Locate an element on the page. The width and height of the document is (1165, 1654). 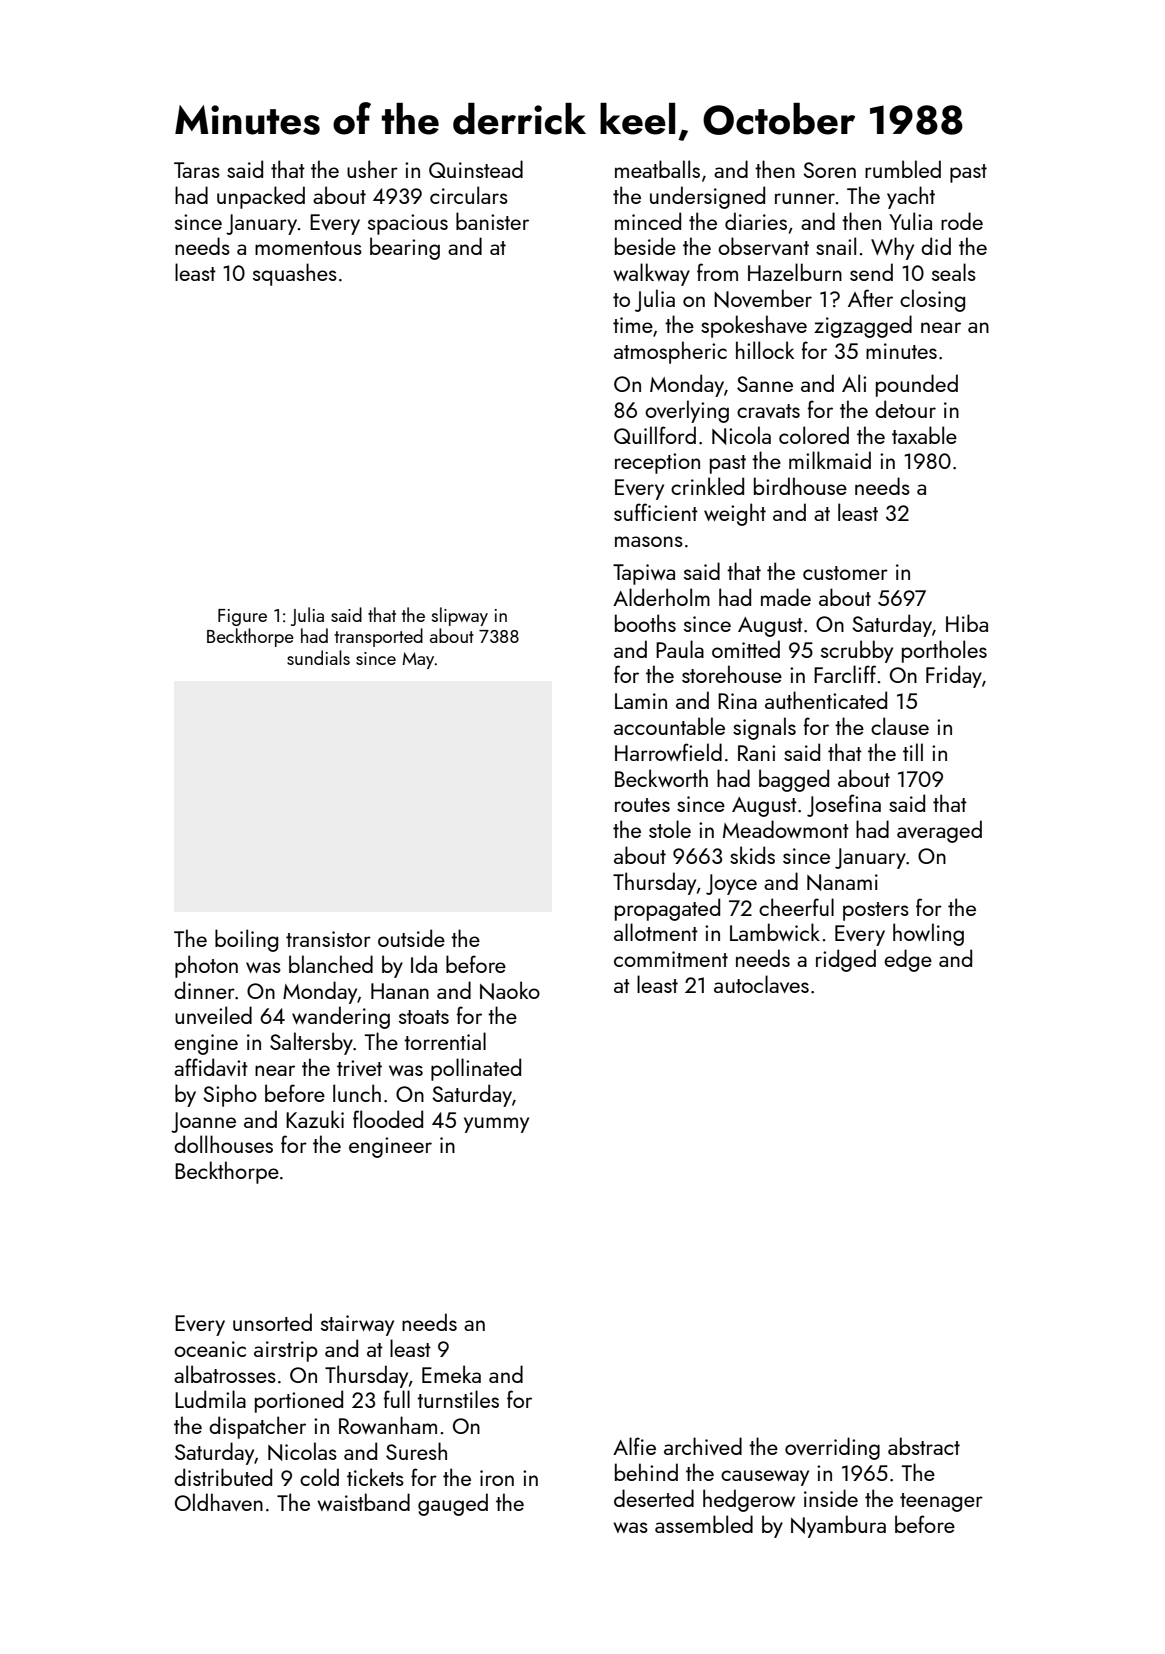
usher is located at coordinates (372, 169).
